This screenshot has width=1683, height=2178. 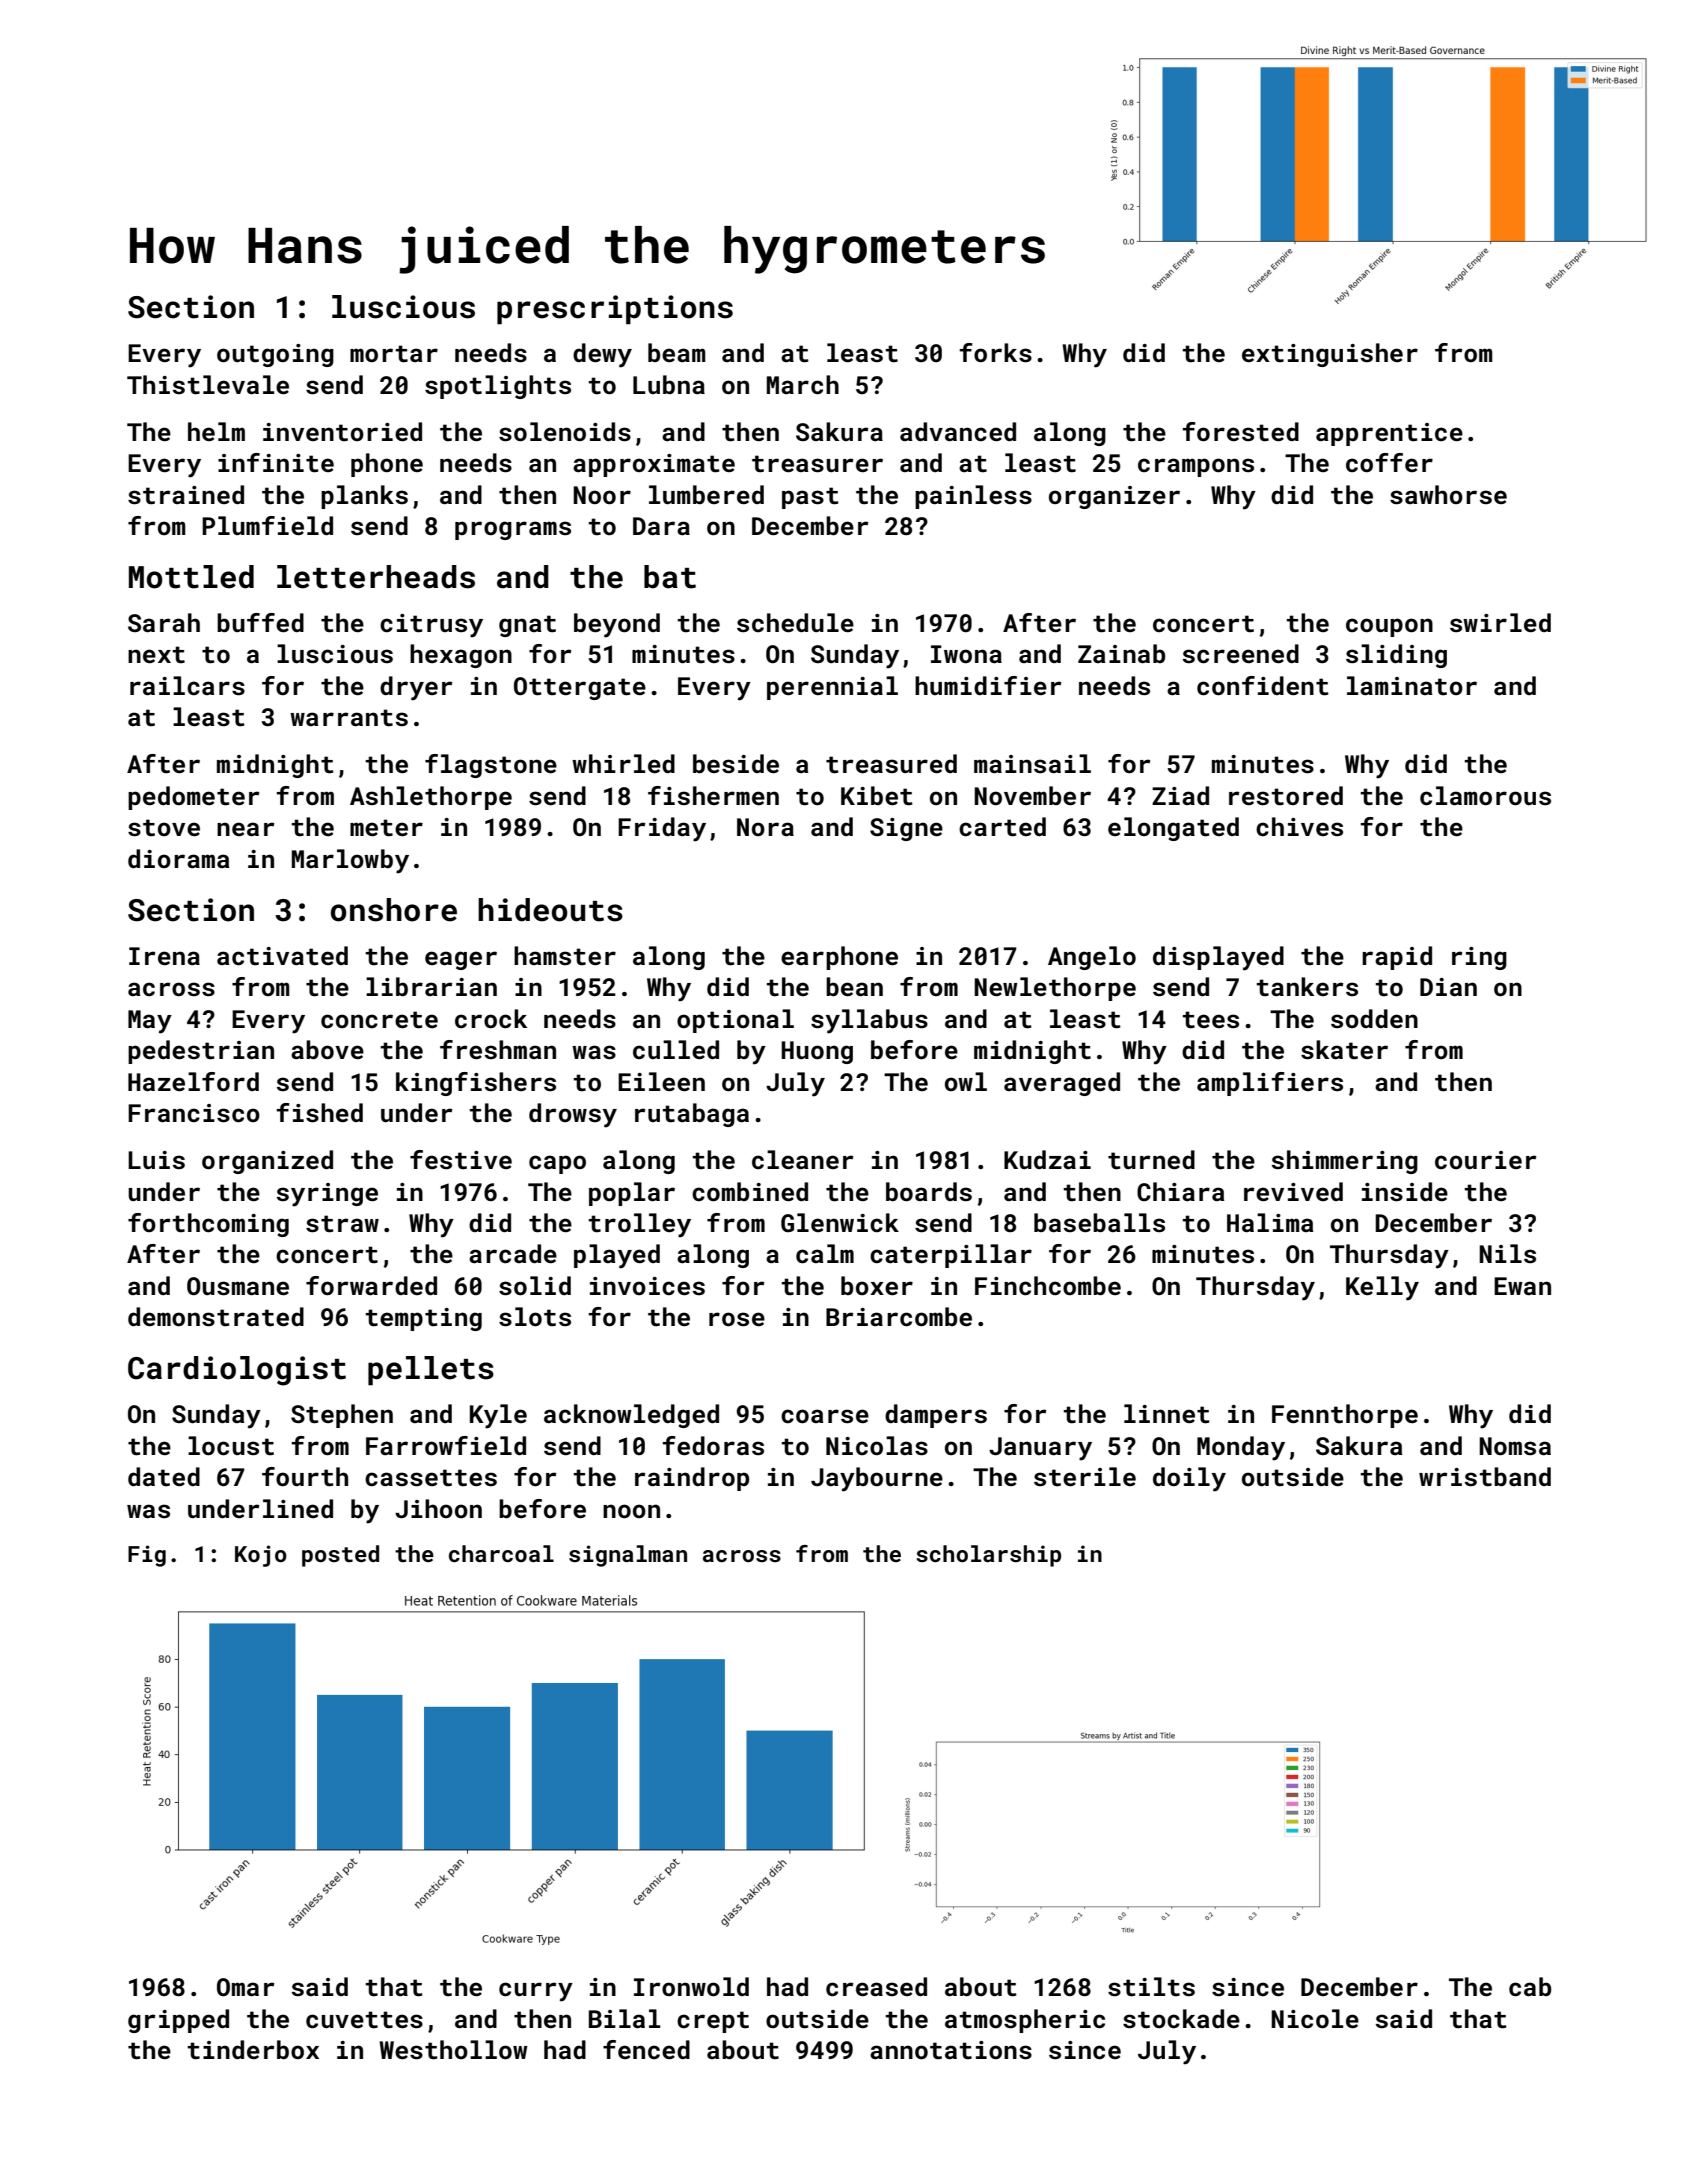 What do you see at coordinates (191, 577) in the screenshot?
I see `Mottled` at bounding box center [191, 577].
